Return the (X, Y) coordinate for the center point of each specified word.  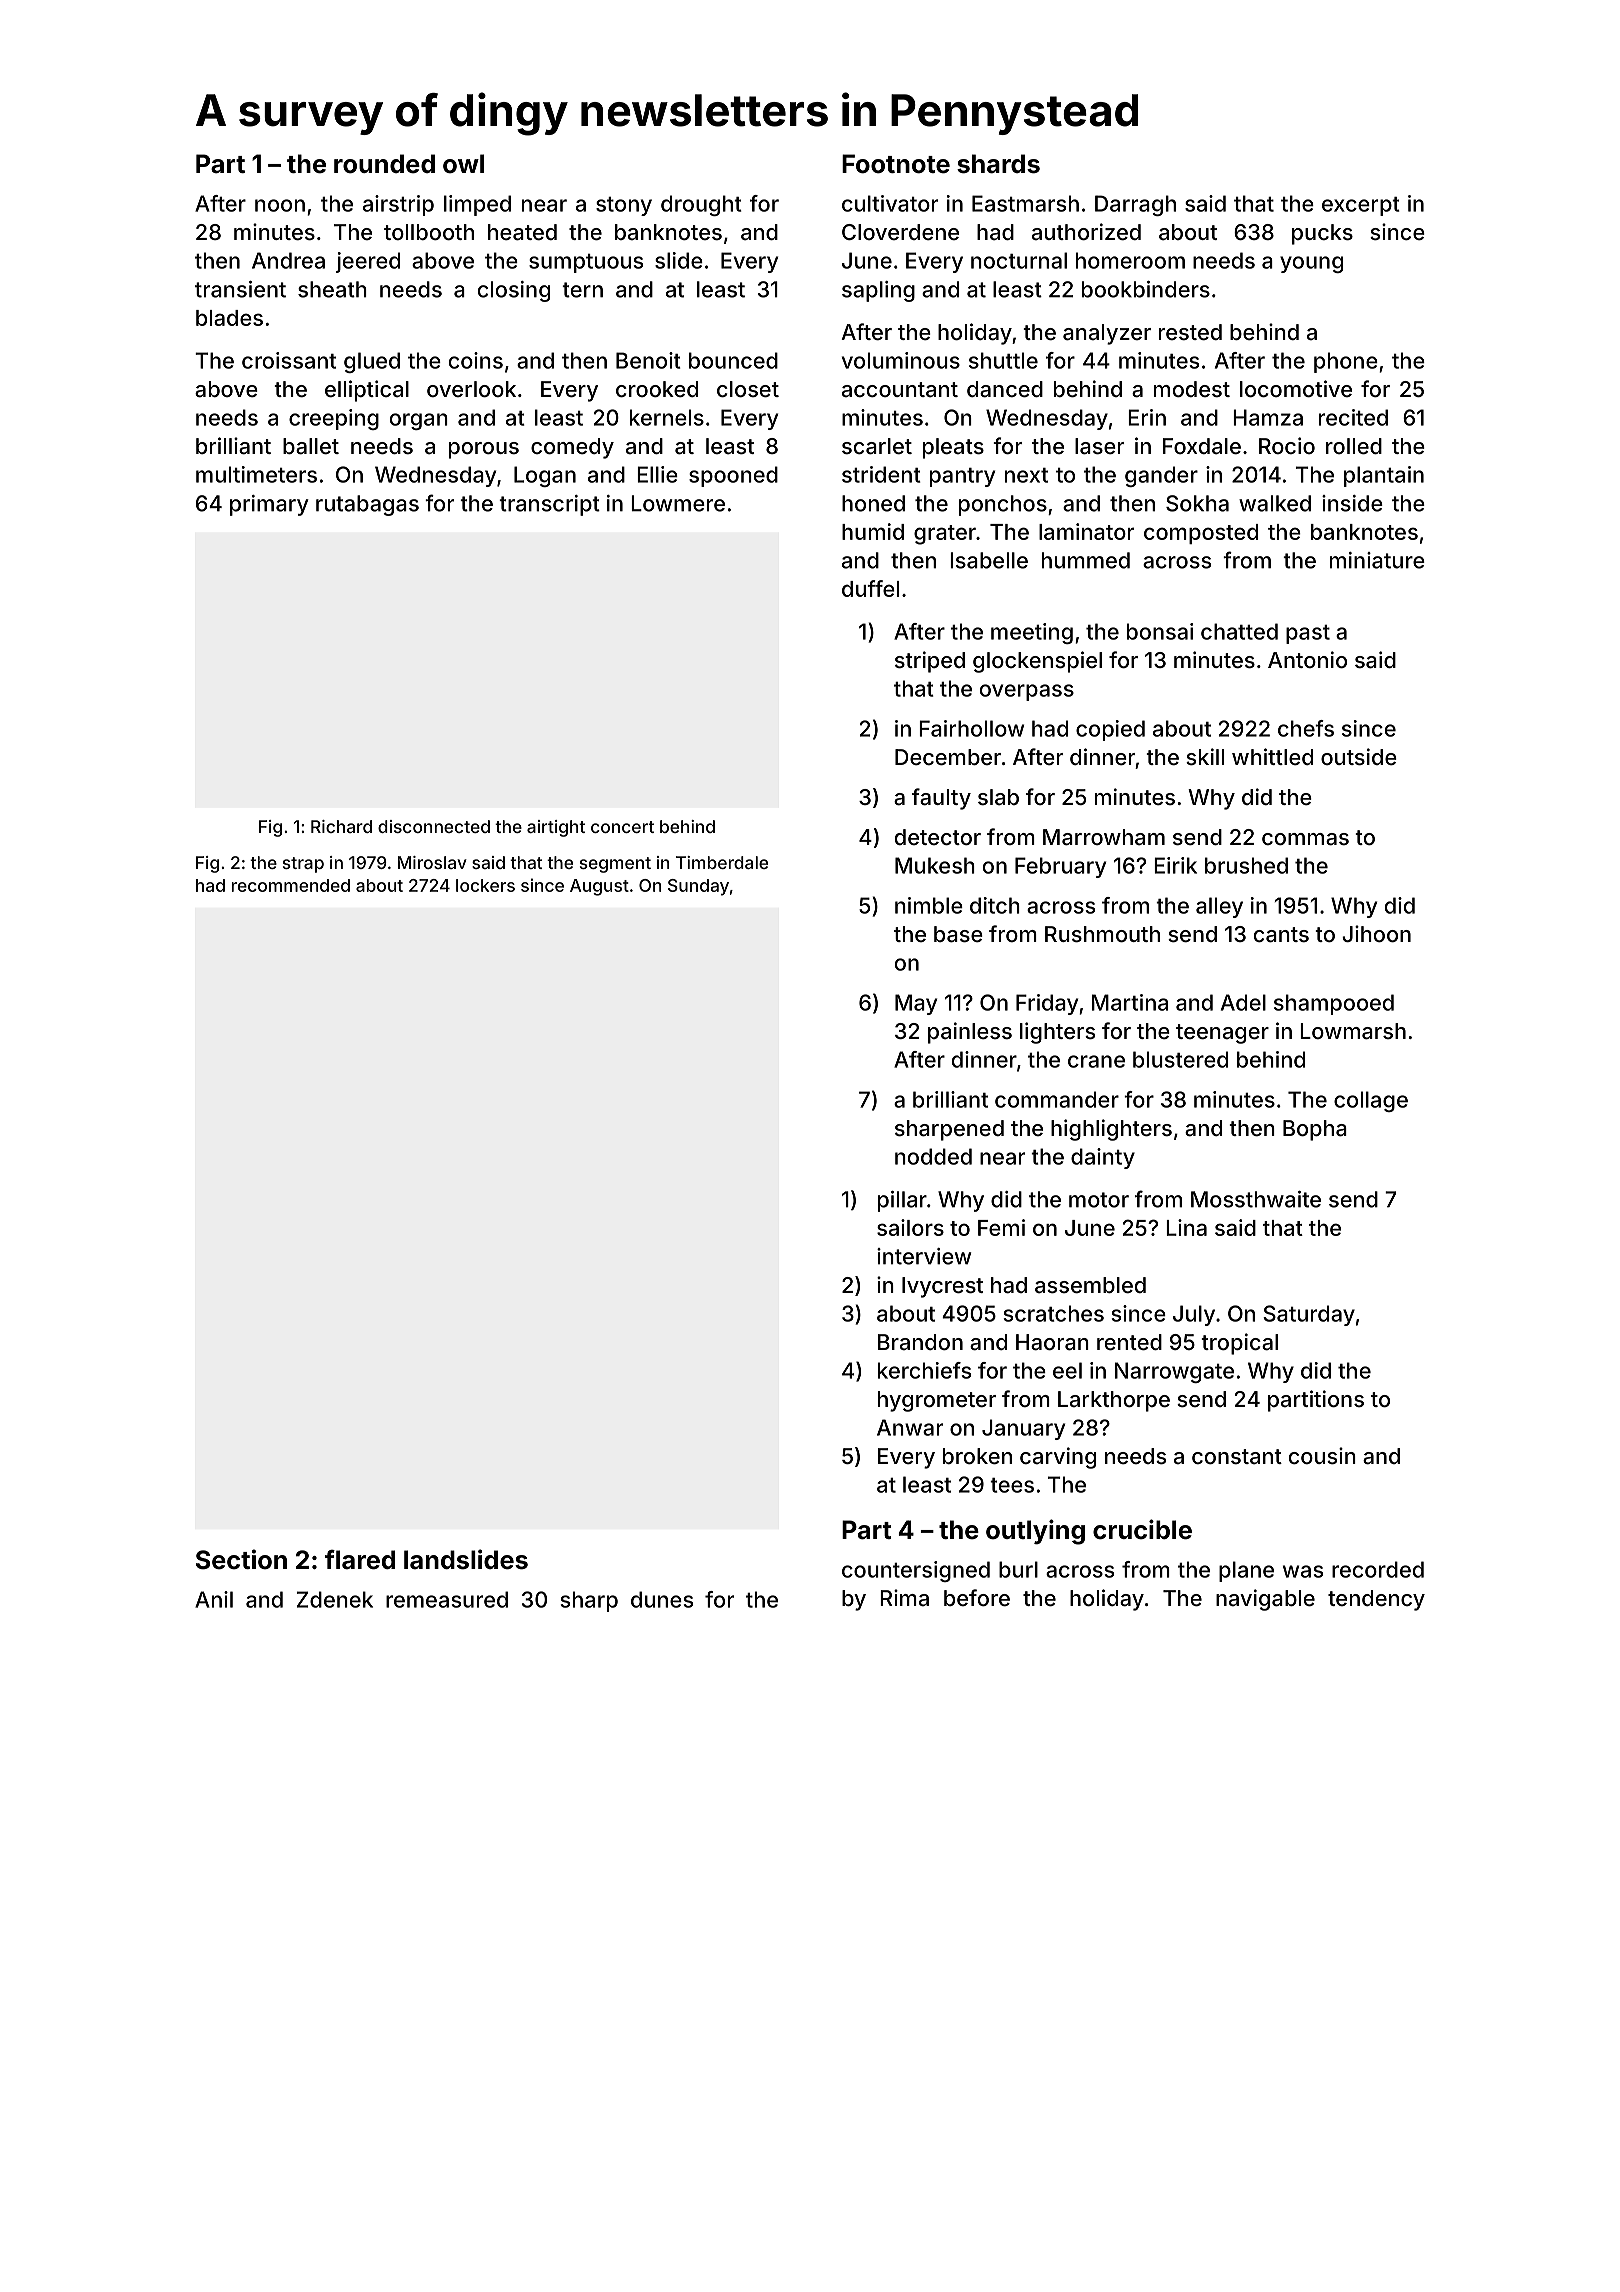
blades (229, 318)
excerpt (1361, 206)
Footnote (896, 164)
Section (241, 1559)
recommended (291, 885)
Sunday (698, 887)
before (977, 1597)
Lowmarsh (1353, 1031)
